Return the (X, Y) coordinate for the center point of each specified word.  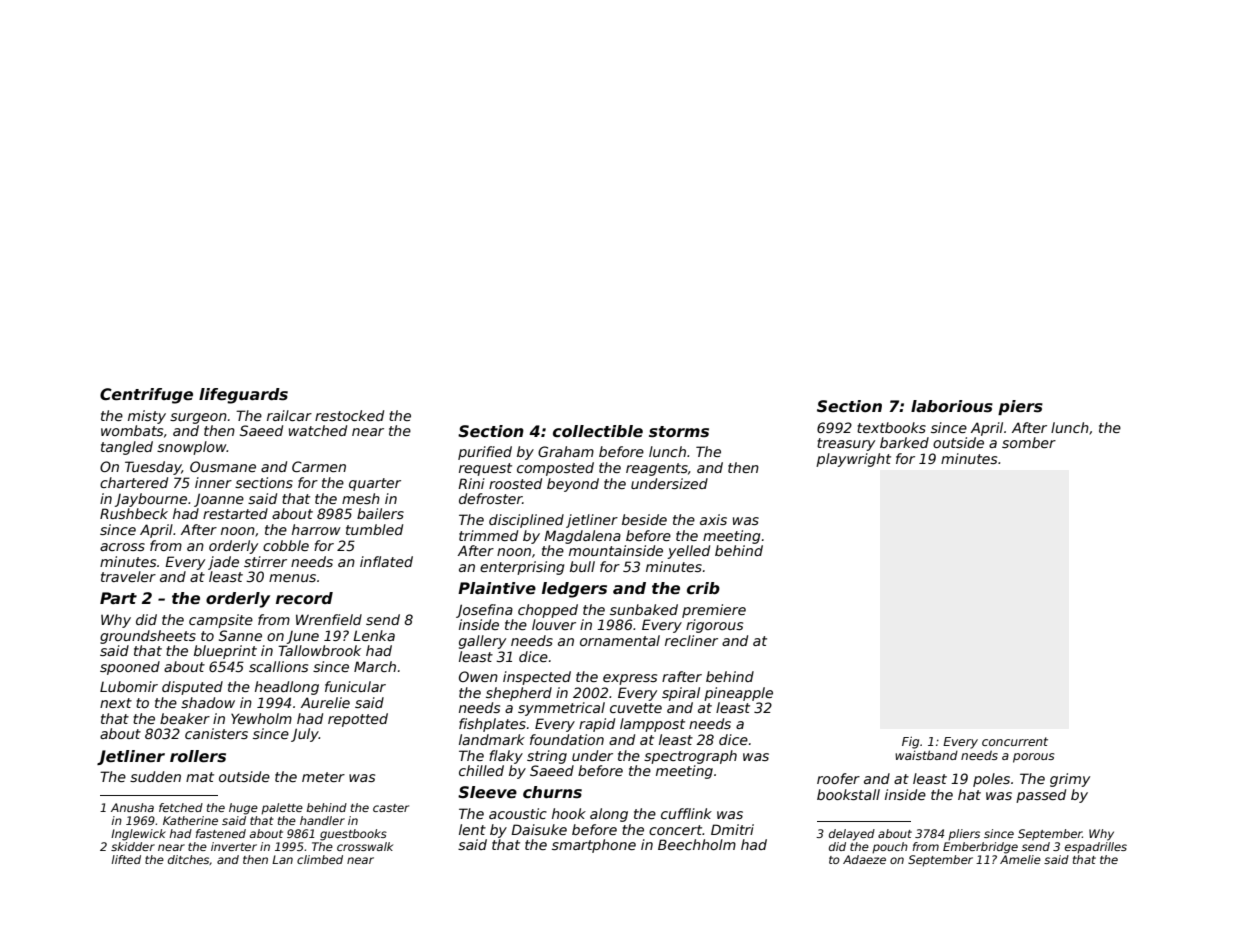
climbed (320, 859)
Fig (910, 742)
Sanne (240, 635)
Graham (566, 451)
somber (1029, 442)
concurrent (1015, 741)
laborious (952, 406)
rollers (198, 756)
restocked (349, 415)
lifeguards (243, 396)
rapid (597, 725)
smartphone (594, 846)
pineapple (738, 694)
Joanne (219, 500)
